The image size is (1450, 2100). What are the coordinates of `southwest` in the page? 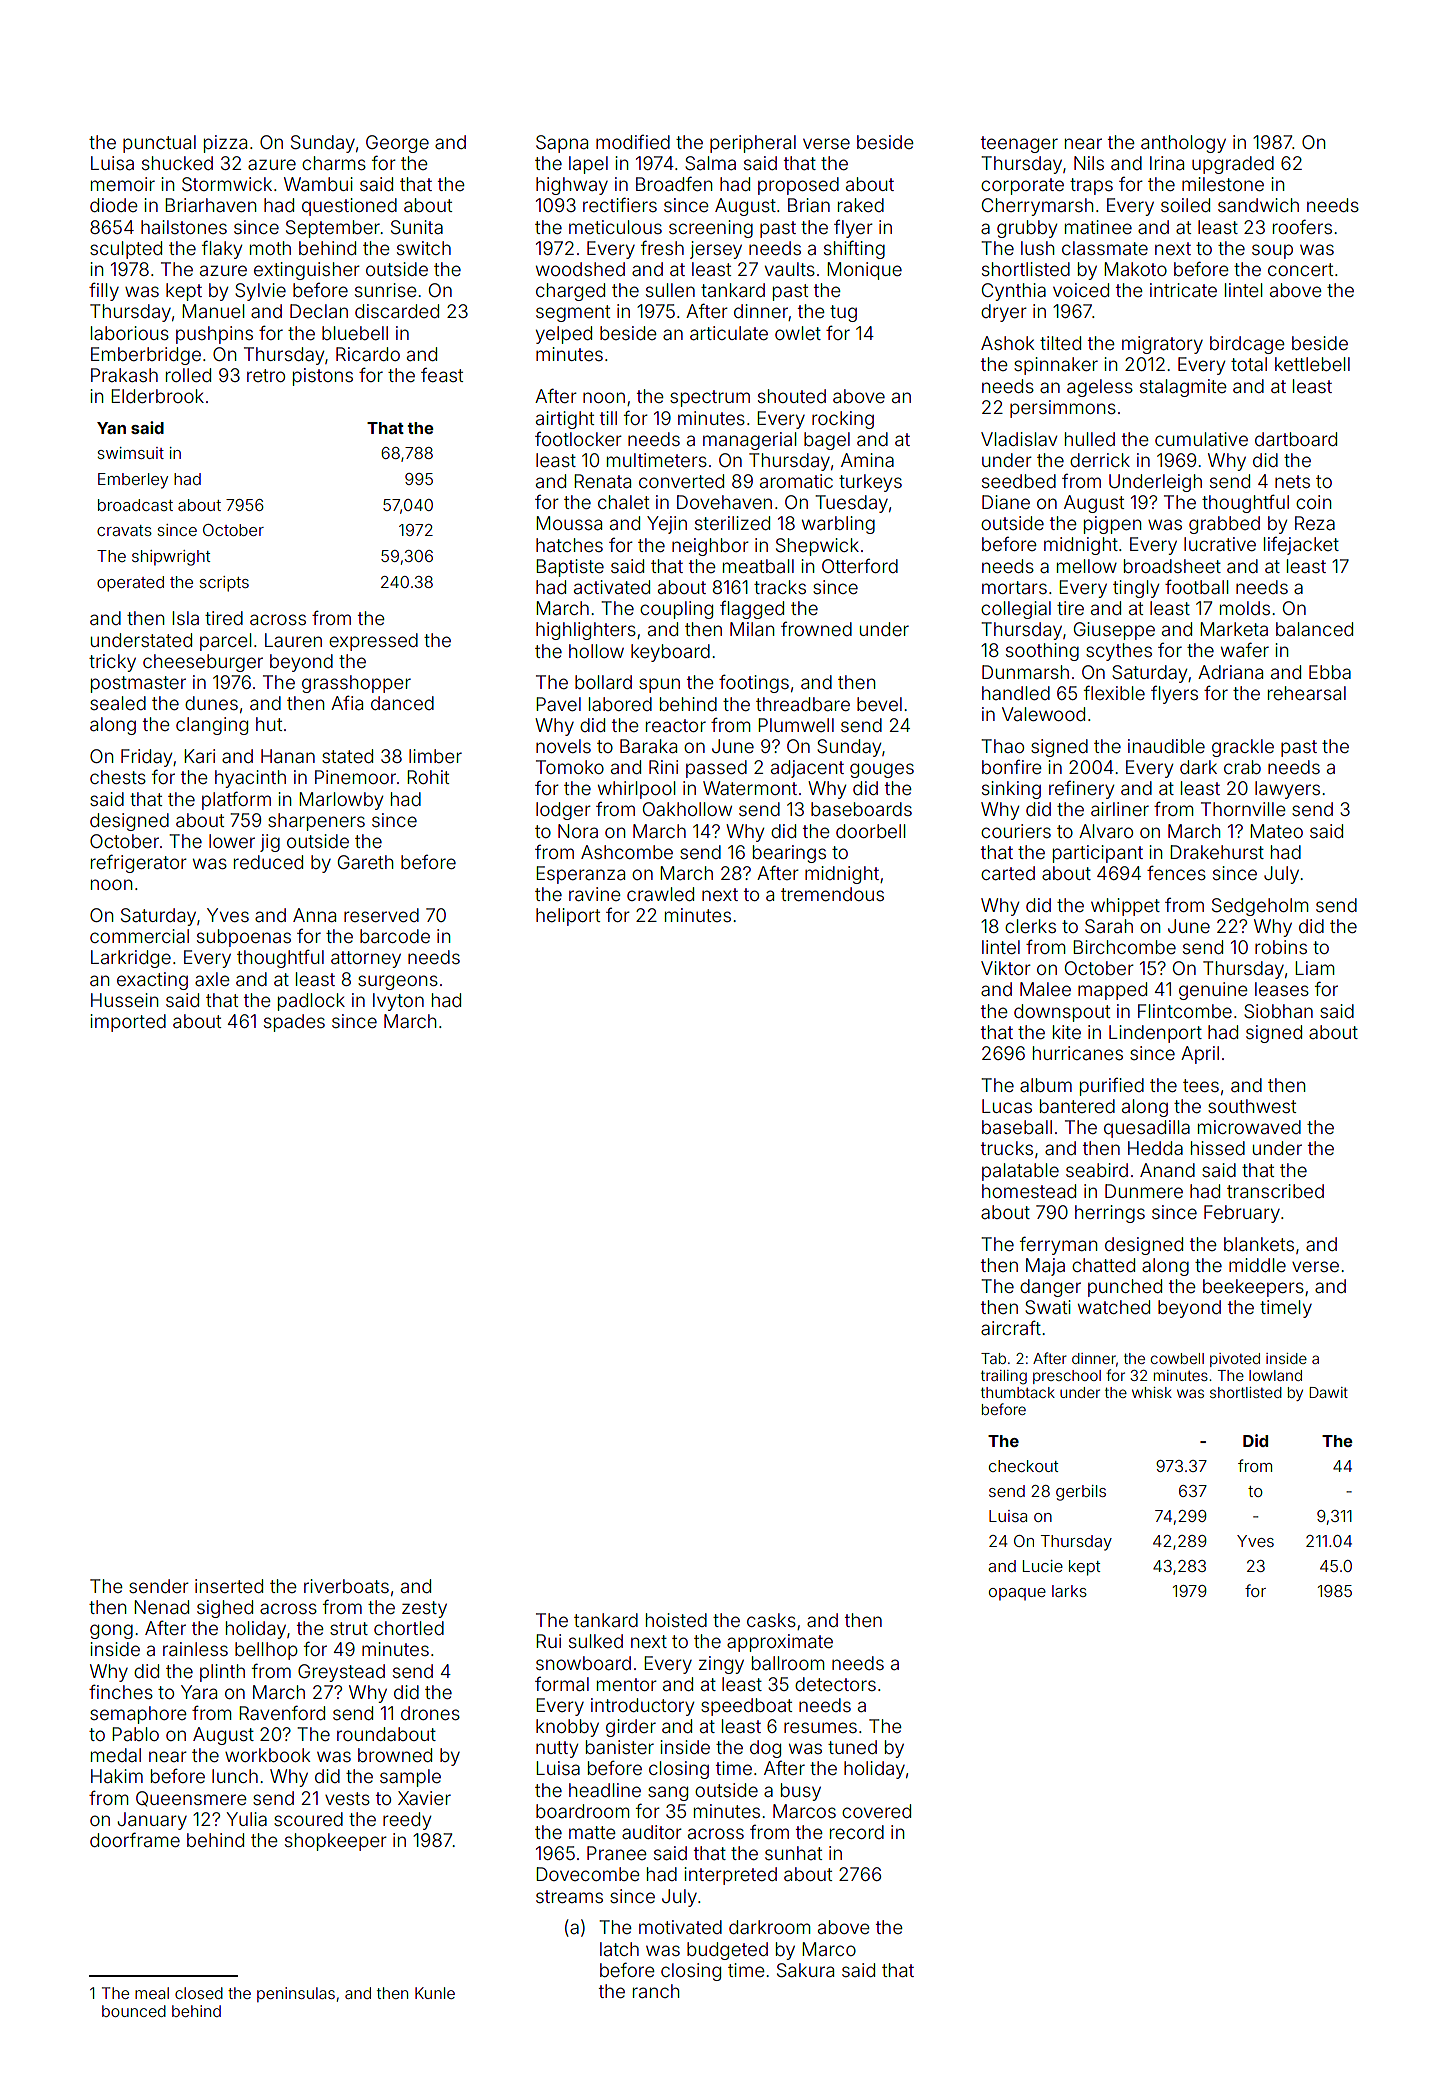 It's located at (1252, 1106).
